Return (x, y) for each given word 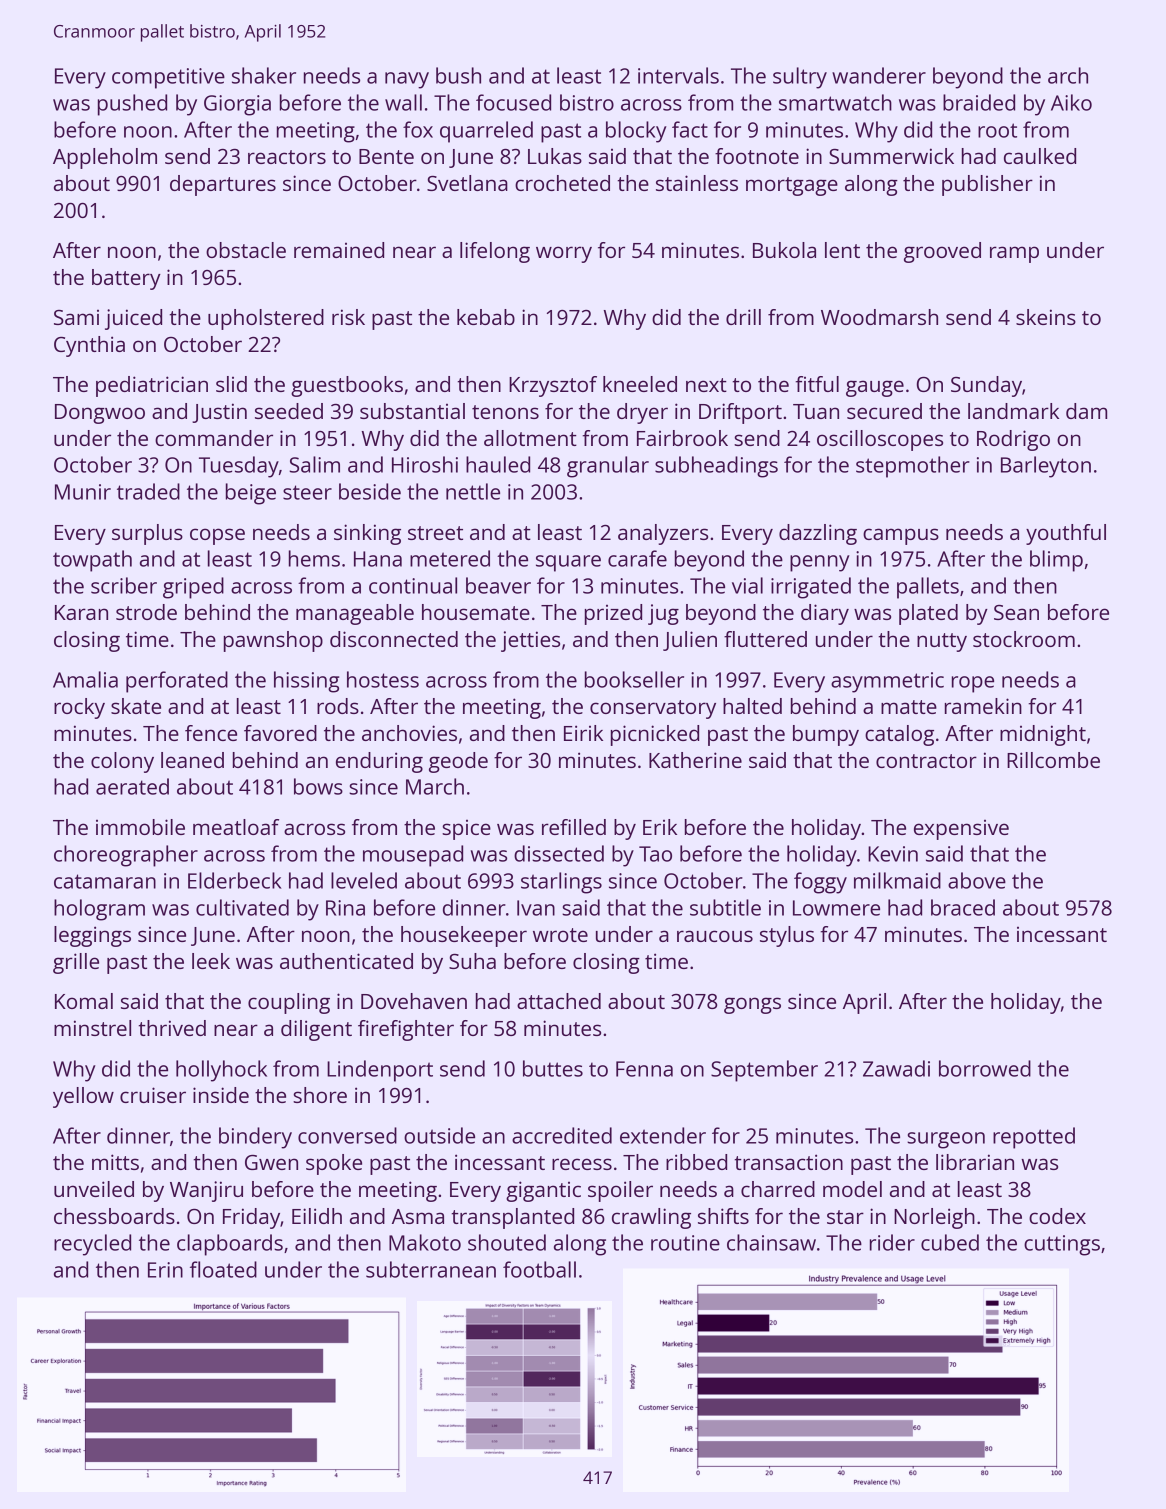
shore (320, 1095)
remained (339, 250)
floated (223, 1269)
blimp (1056, 561)
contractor (926, 761)
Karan (81, 612)
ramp (1014, 254)
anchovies (409, 733)
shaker (264, 75)
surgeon (946, 1140)
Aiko (1071, 102)
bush (458, 75)
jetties (530, 641)
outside (439, 1135)
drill (743, 317)
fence (211, 733)
